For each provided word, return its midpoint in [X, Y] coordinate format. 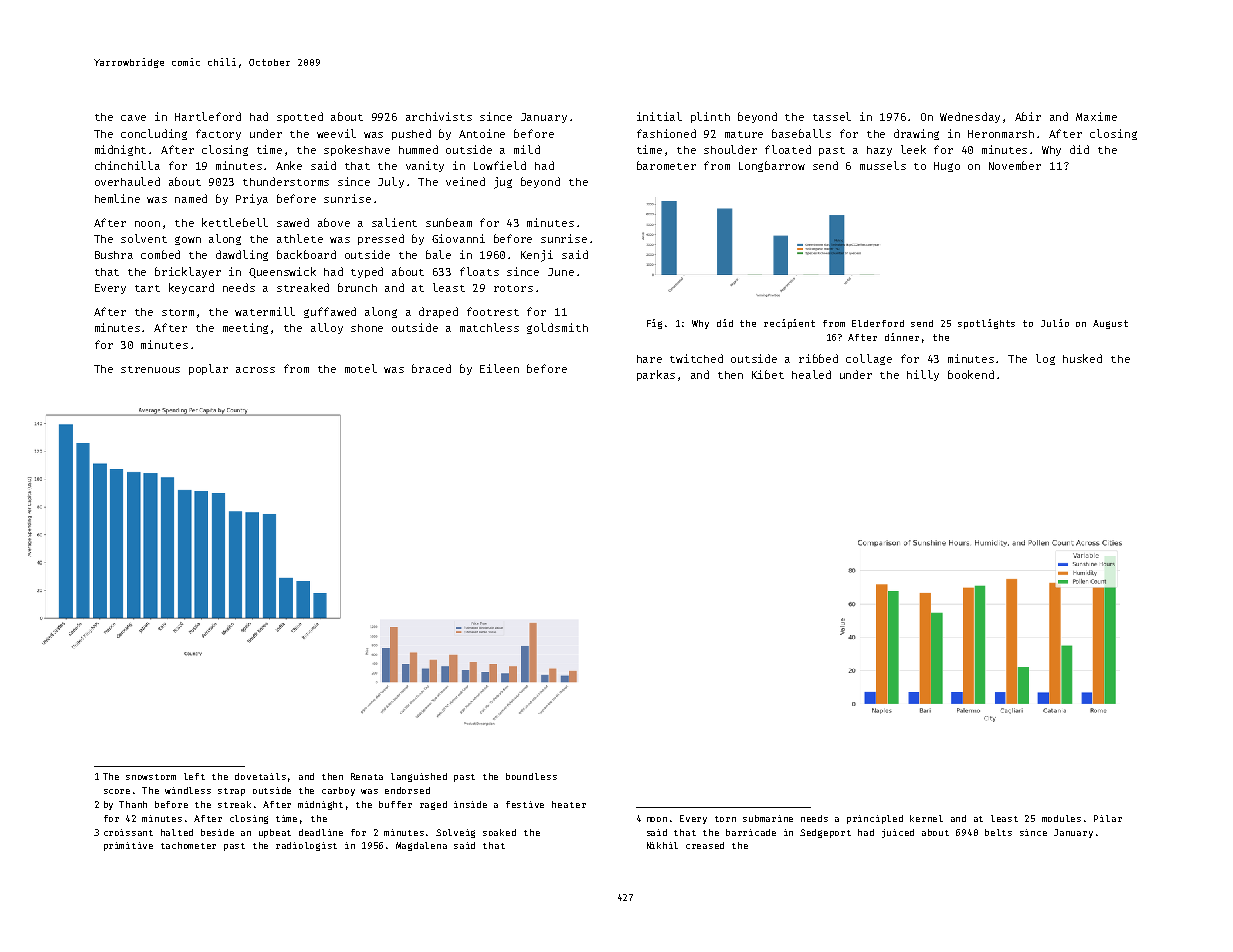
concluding [154, 134]
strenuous [150, 369]
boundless [531, 776]
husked [1082, 358]
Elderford [878, 323]
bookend [971, 374]
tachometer [188, 845]
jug [503, 183]
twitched [696, 358]
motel [361, 368]
